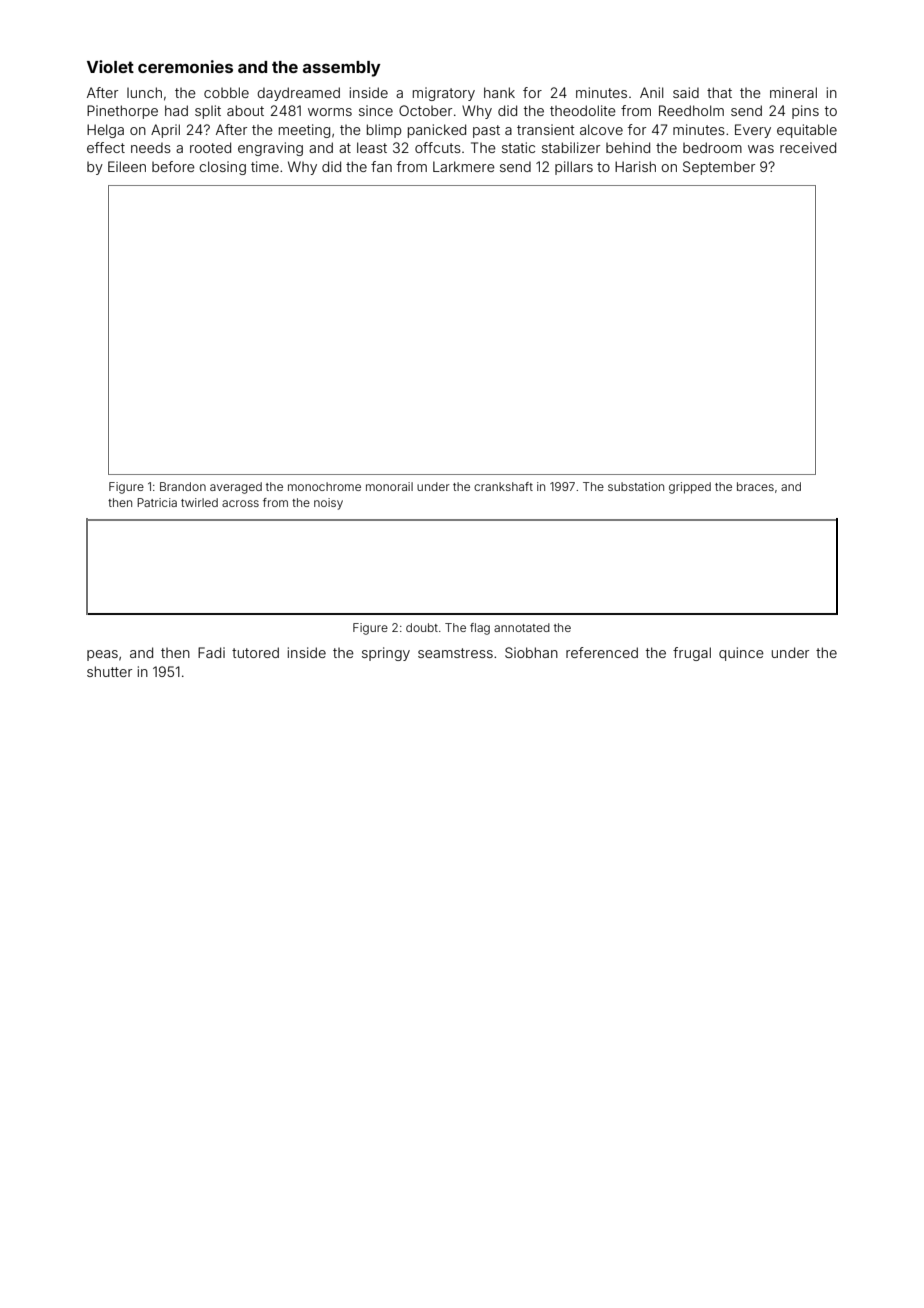 The height and width of the screenshot is (1308, 924). Describe the element at coordinates (173, 166) in the screenshot. I see `before` at that location.
